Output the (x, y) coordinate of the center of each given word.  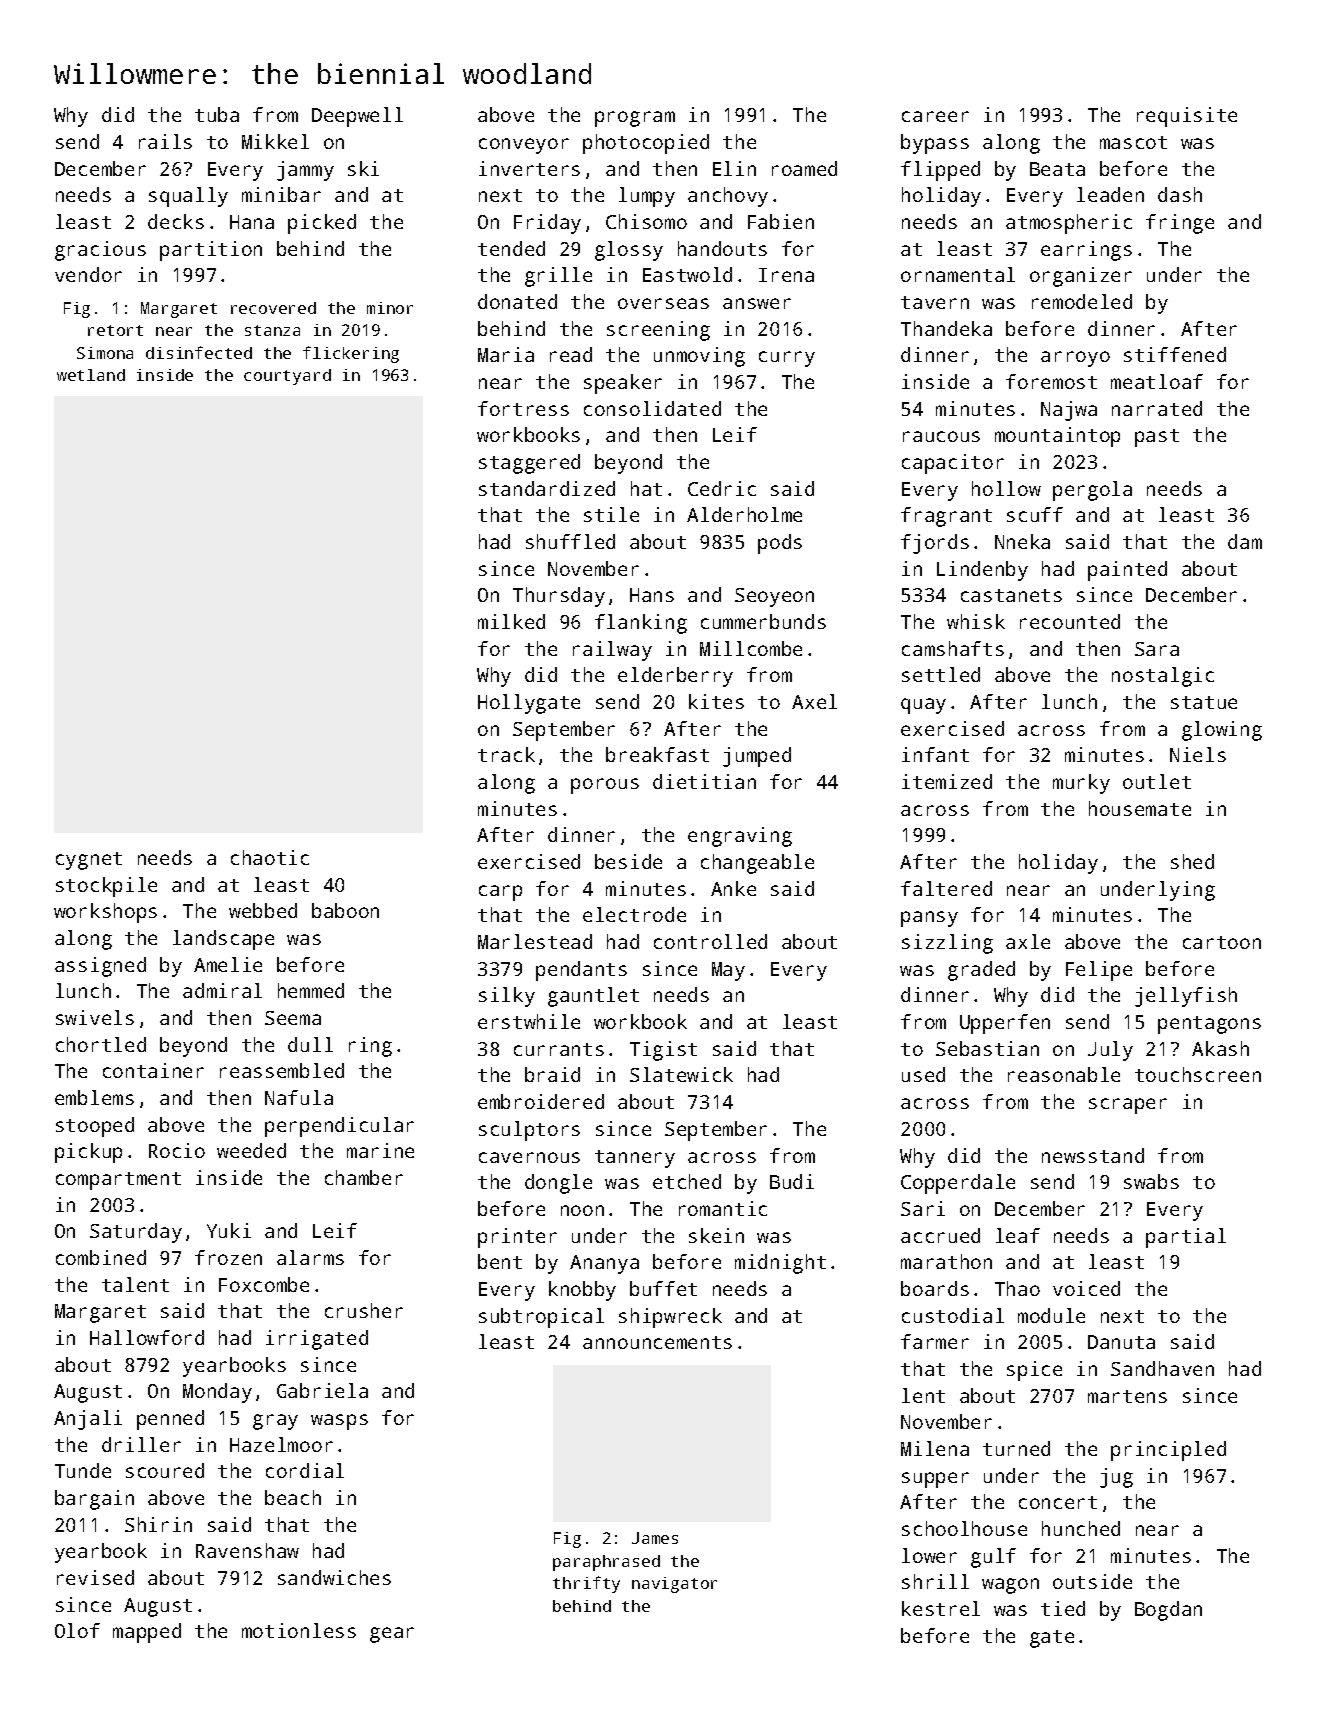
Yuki (229, 1230)
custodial (953, 1315)
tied (1063, 1608)
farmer (935, 1341)
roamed (804, 168)
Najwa (1069, 411)
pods (780, 544)
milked (511, 621)
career (935, 116)
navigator (674, 1585)
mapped (147, 1633)
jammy (305, 171)
